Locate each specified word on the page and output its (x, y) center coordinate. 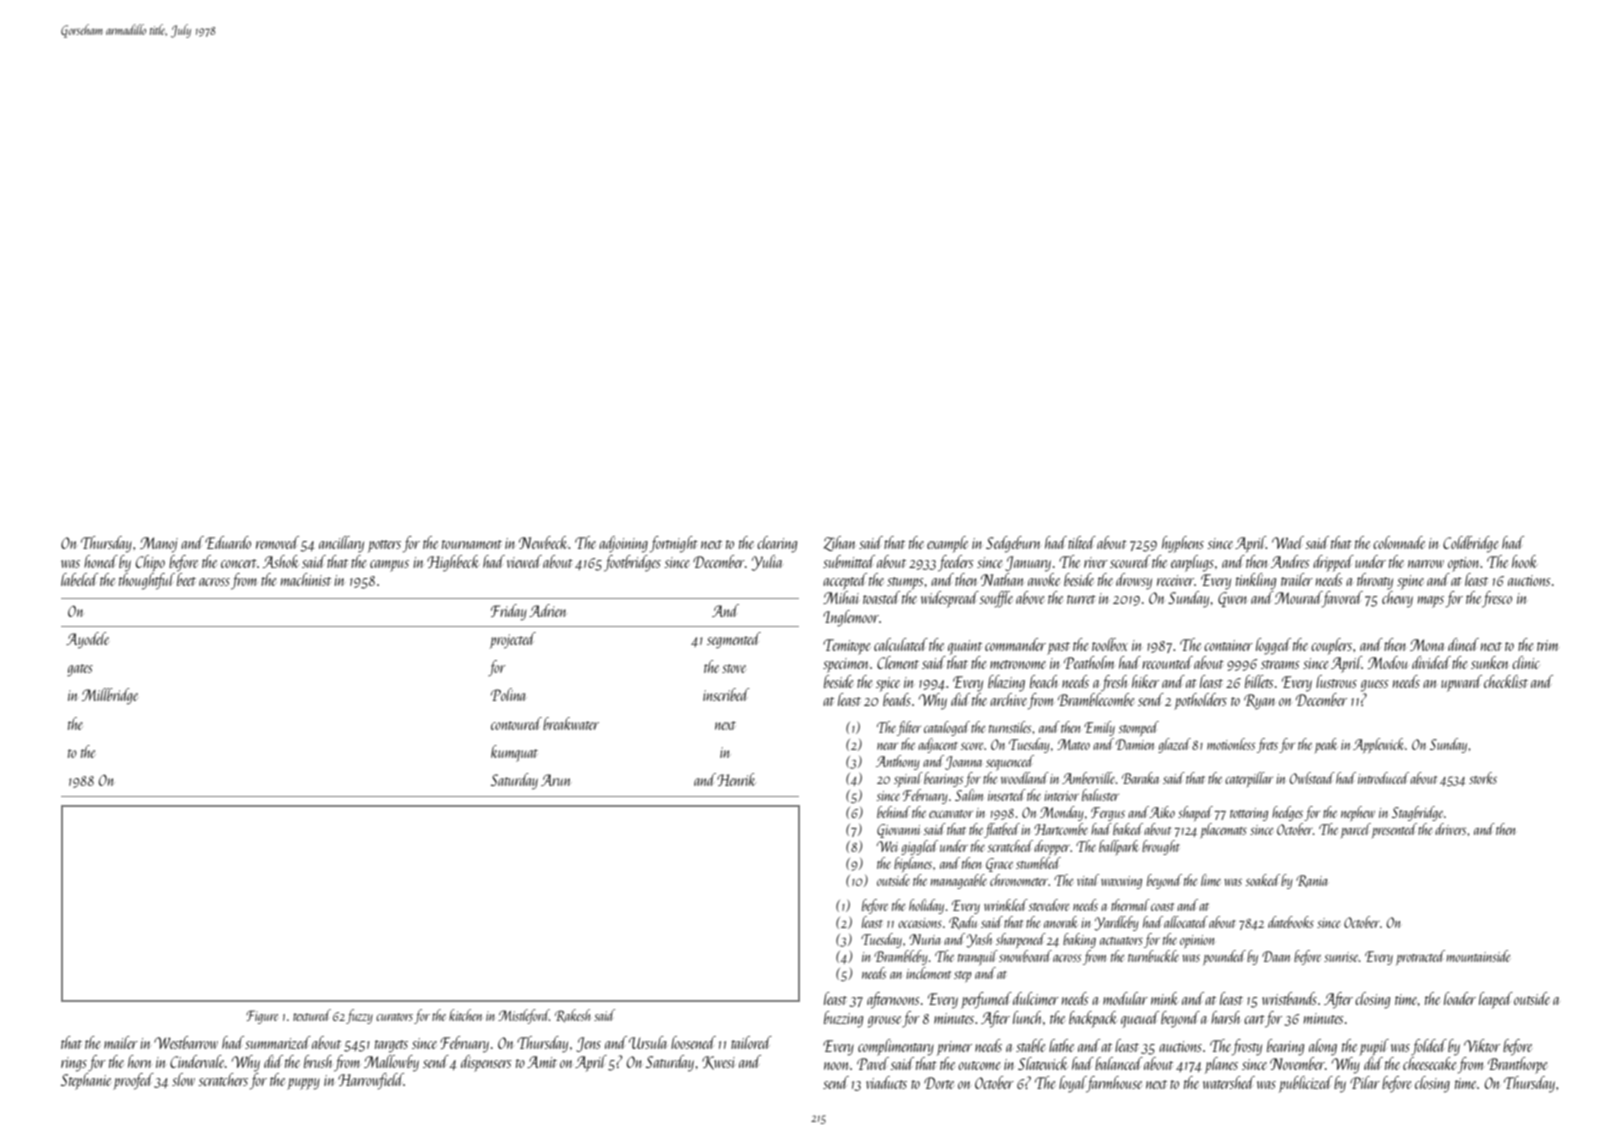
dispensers (486, 1063)
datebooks (1291, 922)
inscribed (726, 694)
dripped (1333, 563)
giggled (919, 847)
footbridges (632, 563)
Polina (508, 694)
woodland (1025, 778)
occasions (920, 923)
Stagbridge (1417, 813)
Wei (887, 846)
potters (384, 546)
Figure (262, 1017)
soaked (1262, 880)
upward (1461, 683)
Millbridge (110, 696)
